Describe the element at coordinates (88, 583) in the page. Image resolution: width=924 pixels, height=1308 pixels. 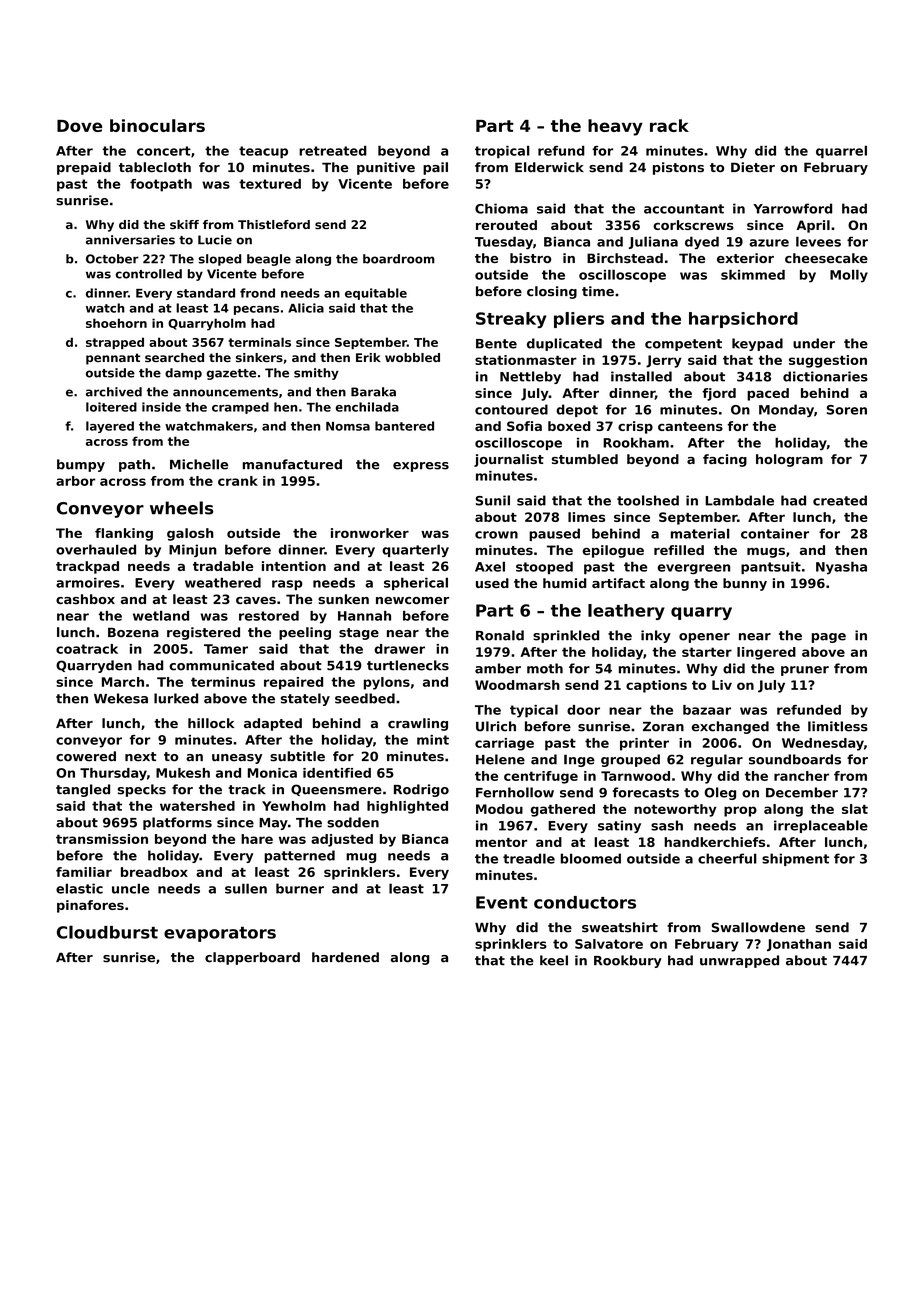
I see `armoires` at that location.
